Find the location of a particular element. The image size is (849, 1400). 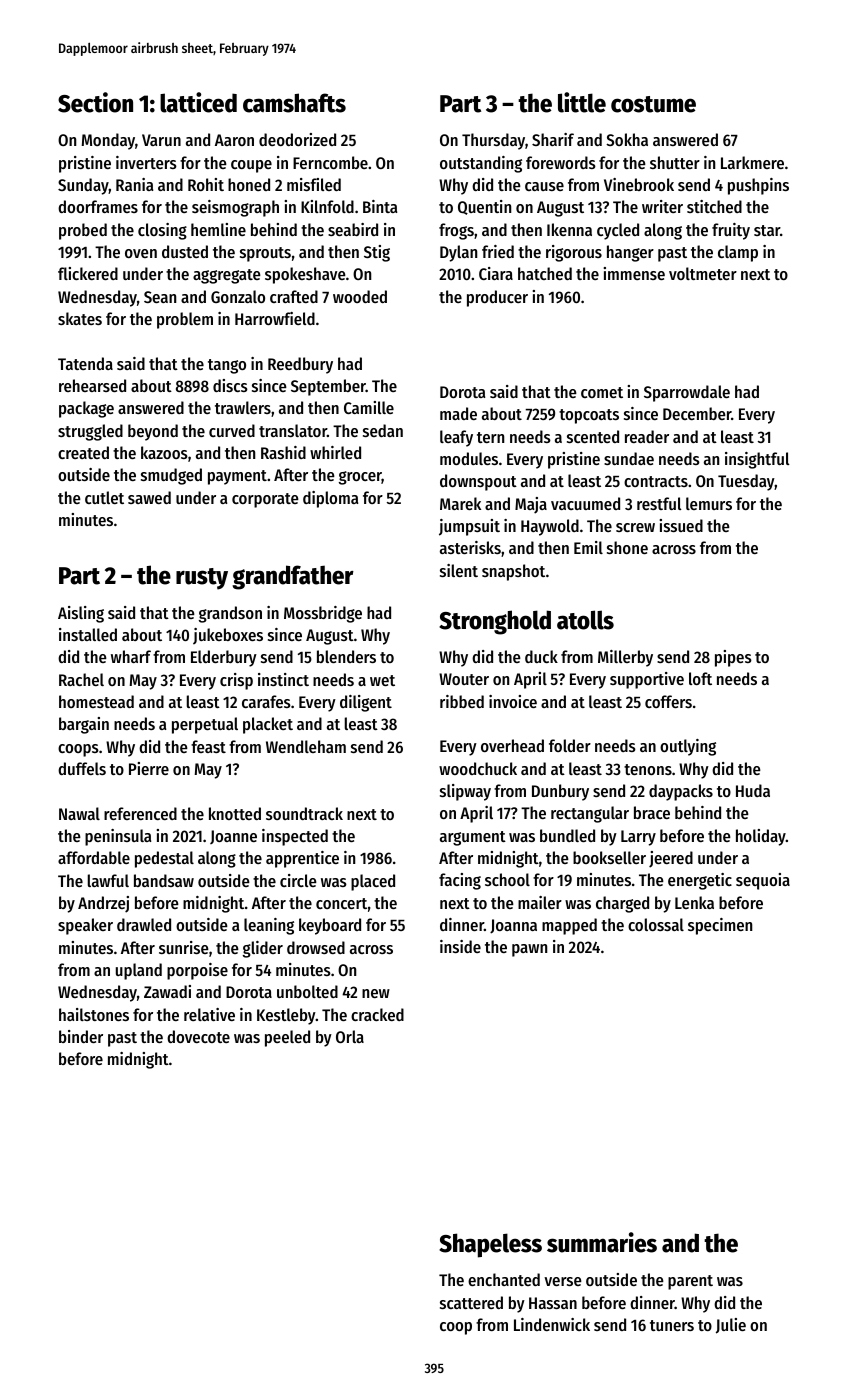

cracked is located at coordinates (377, 1014).
